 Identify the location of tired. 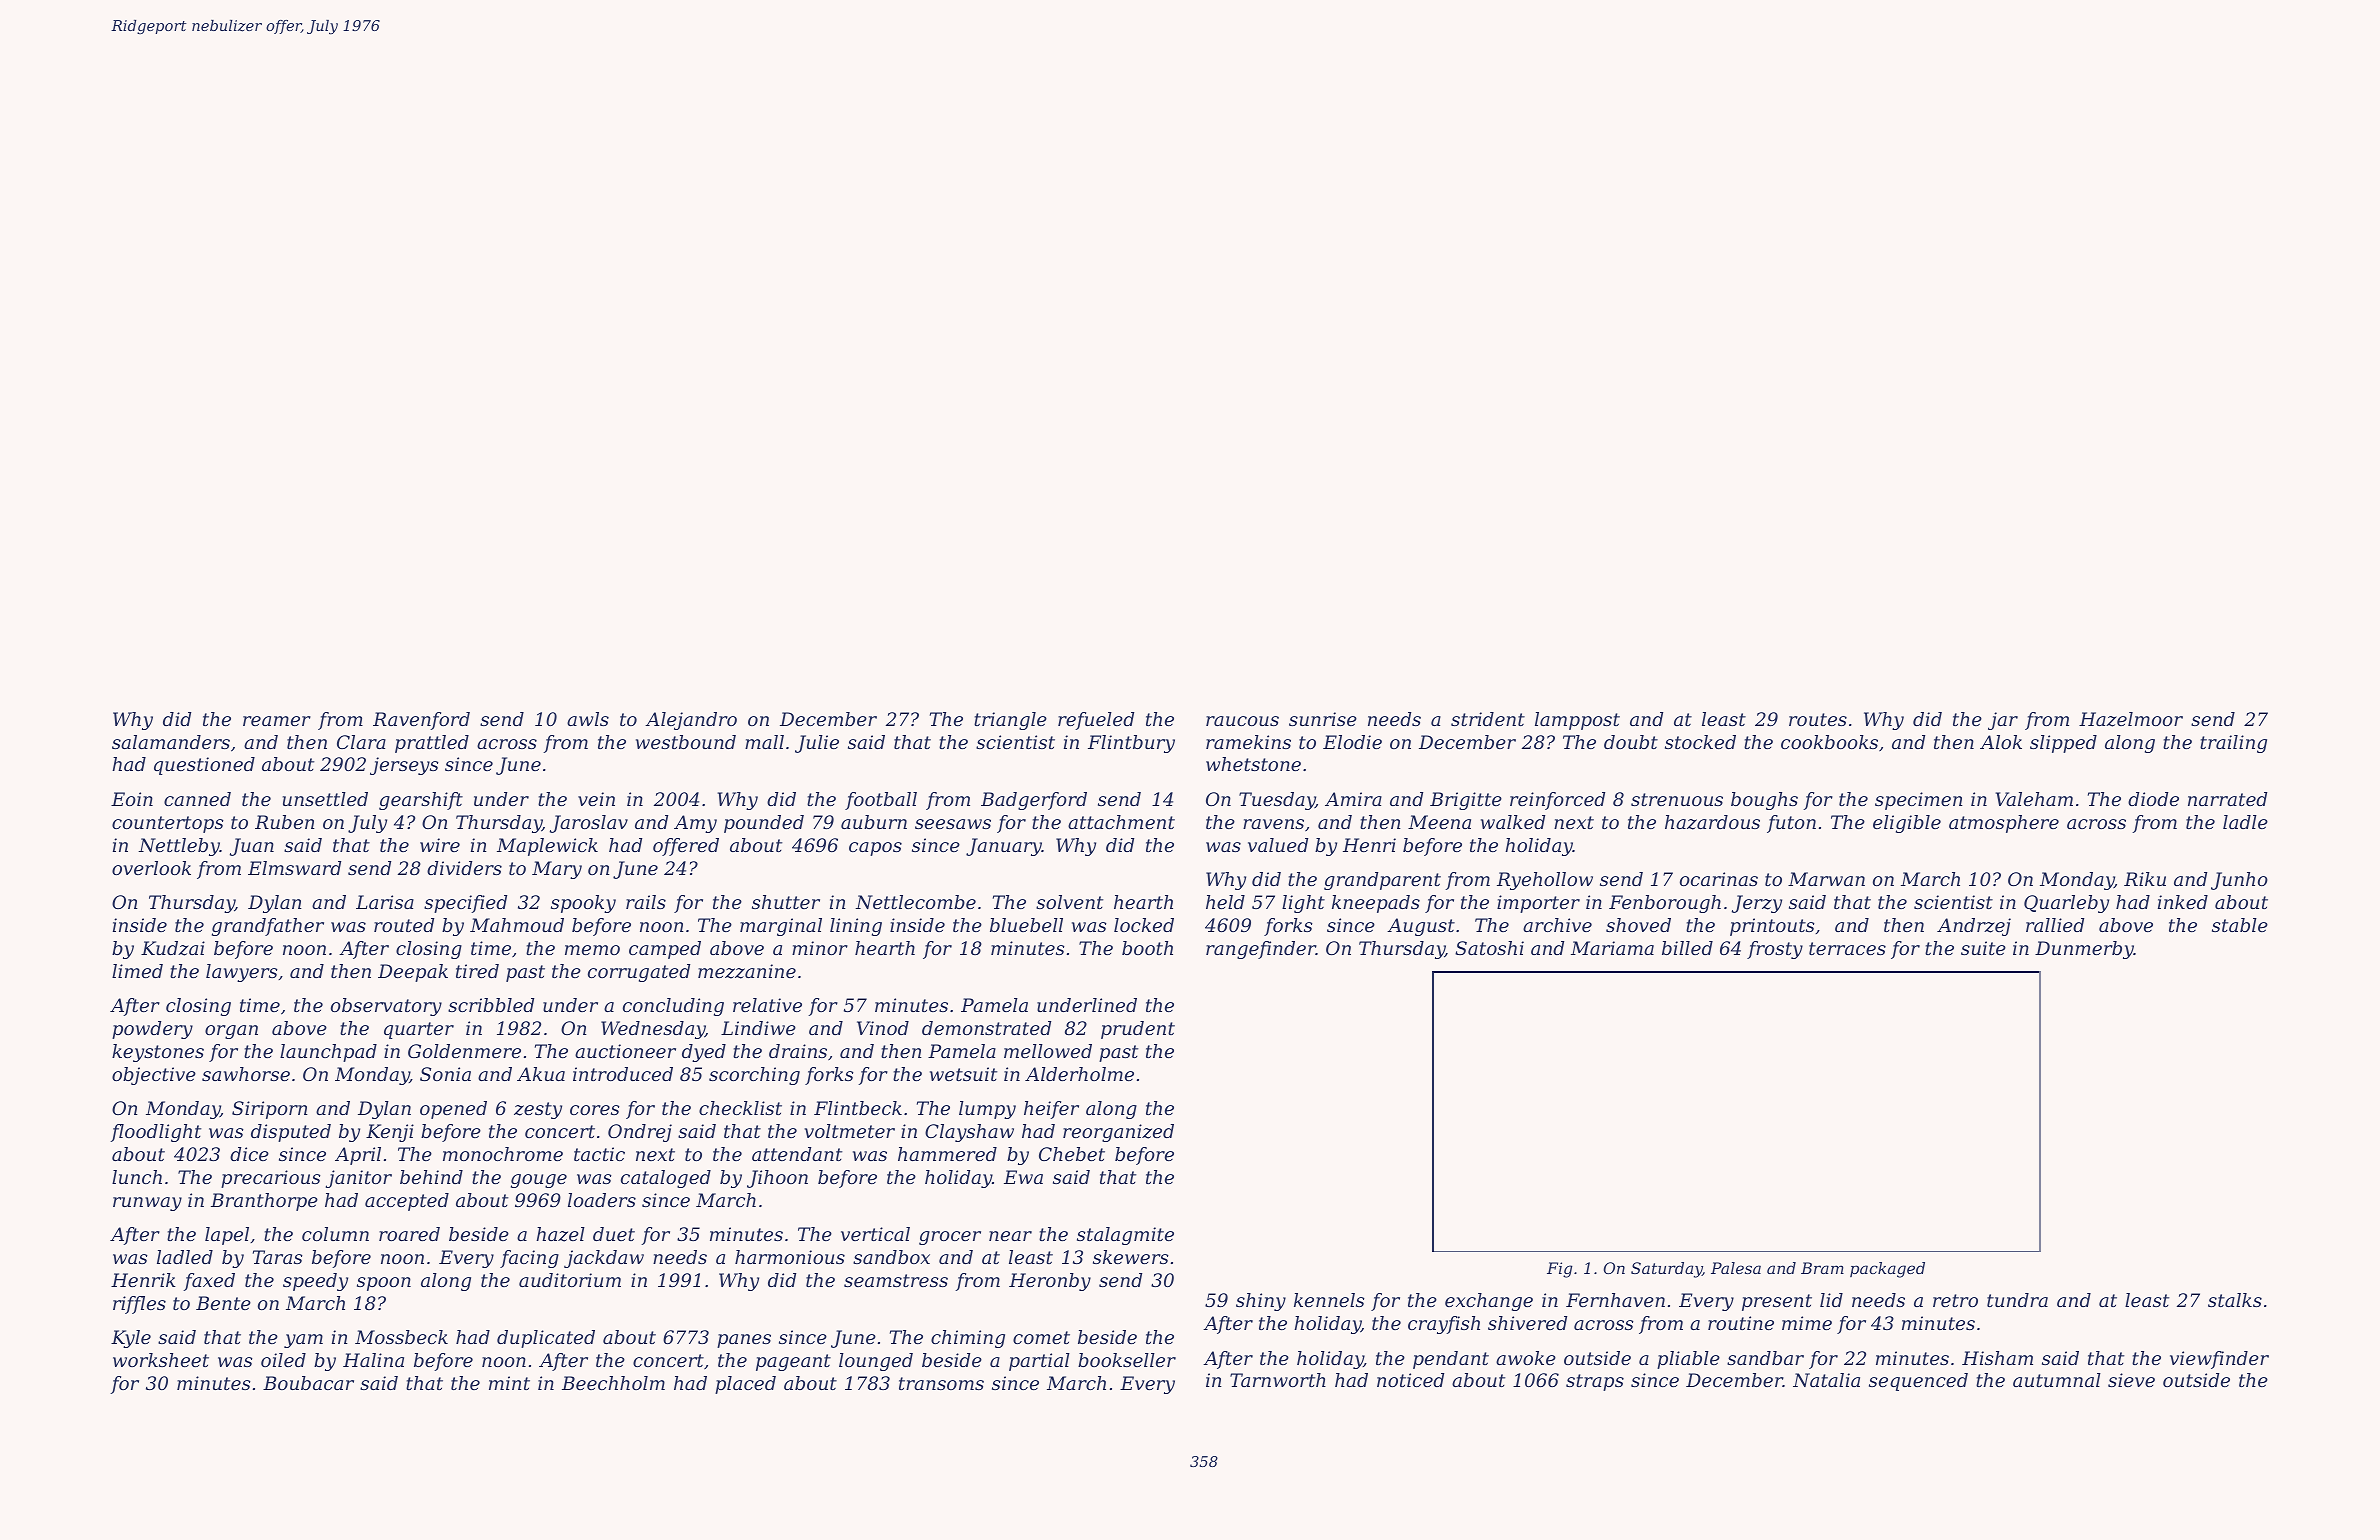
(477, 971).
